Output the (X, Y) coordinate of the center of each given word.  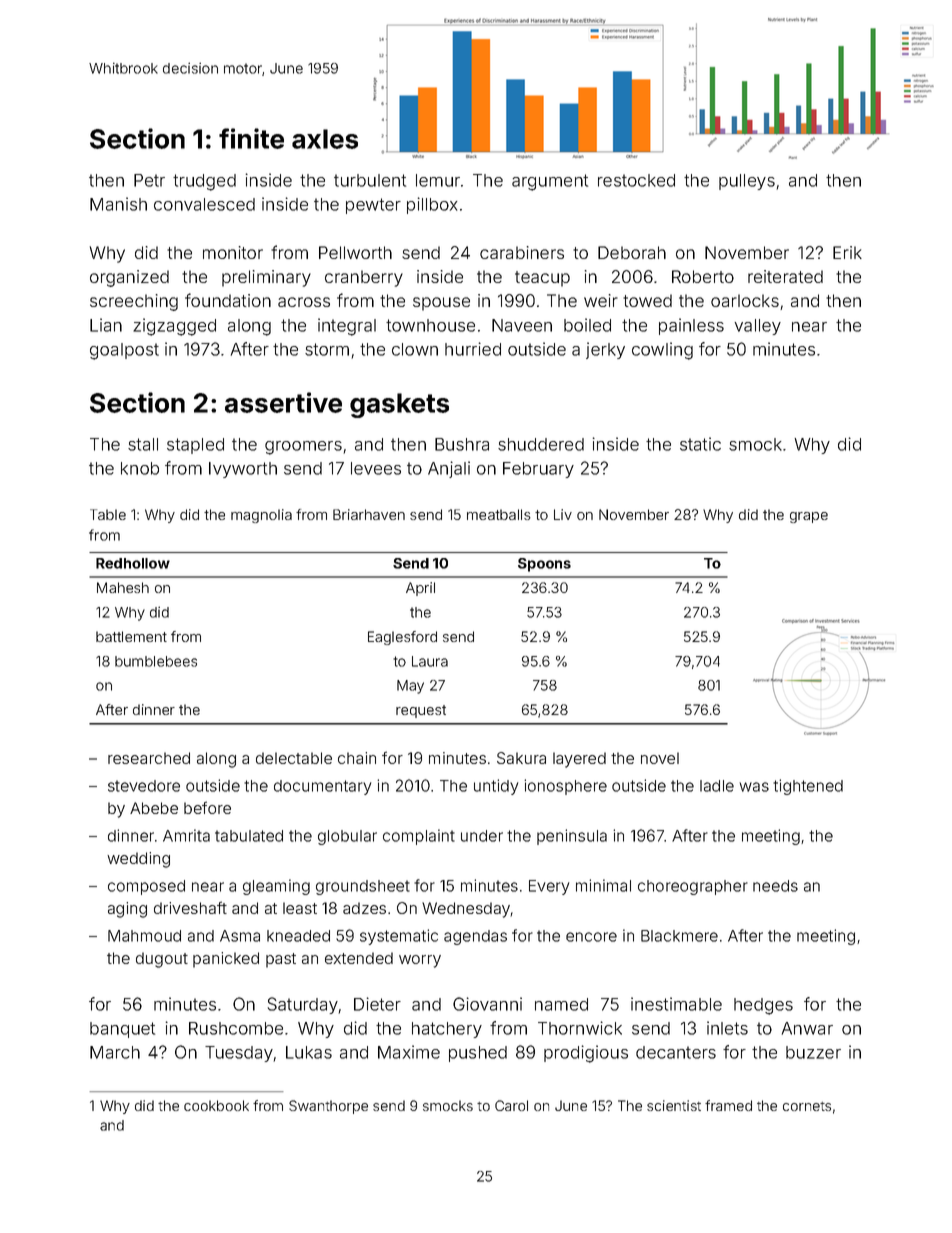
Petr (149, 180)
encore (591, 937)
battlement (131, 636)
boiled (587, 325)
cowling (662, 351)
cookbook (216, 1105)
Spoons (544, 565)
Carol (511, 1105)
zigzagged (174, 327)
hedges (763, 1006)
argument (550, 182)
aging (127, 910)
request (421, 711)
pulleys (747, 182)
